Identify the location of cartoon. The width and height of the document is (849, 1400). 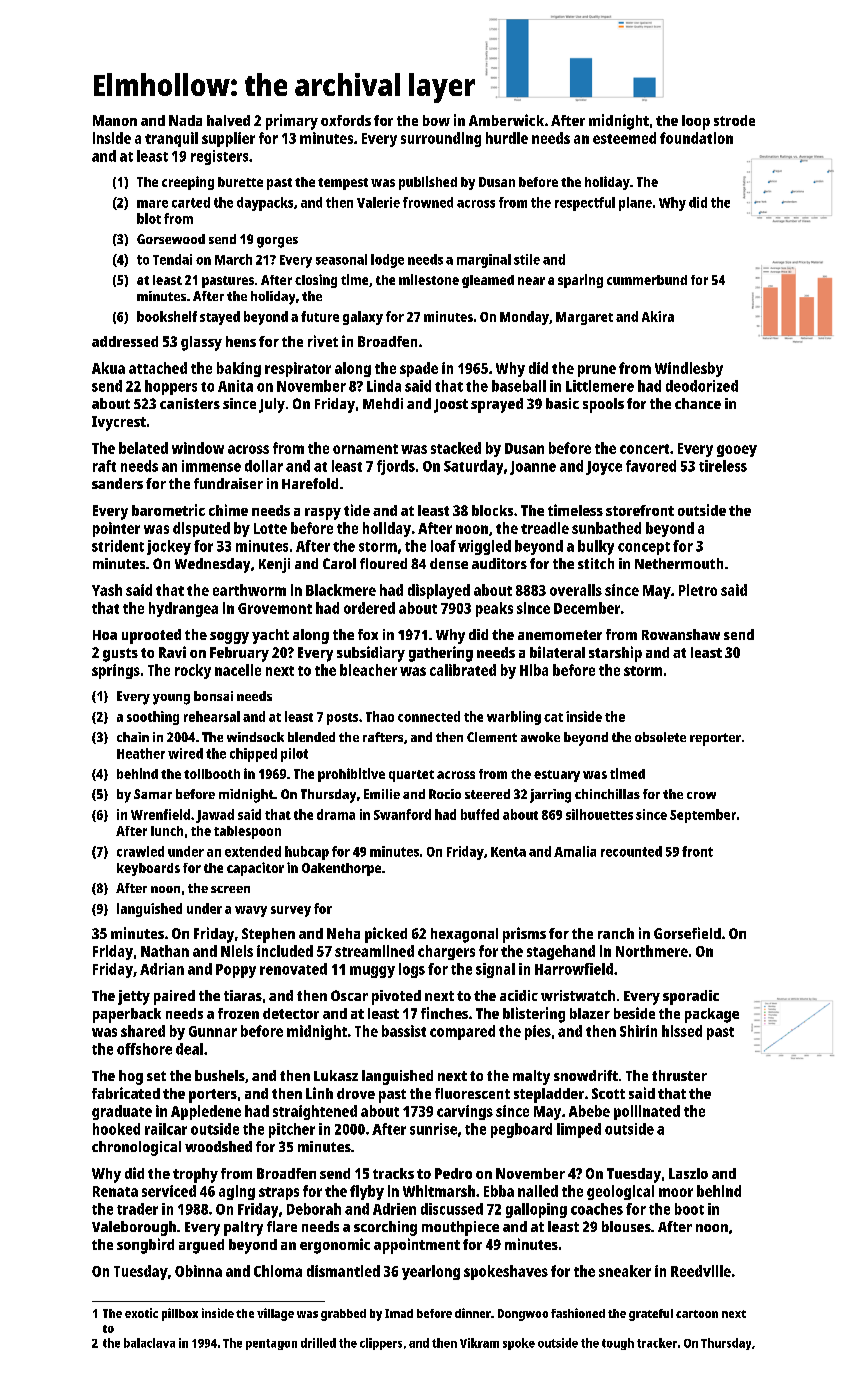
(697, 1314).
